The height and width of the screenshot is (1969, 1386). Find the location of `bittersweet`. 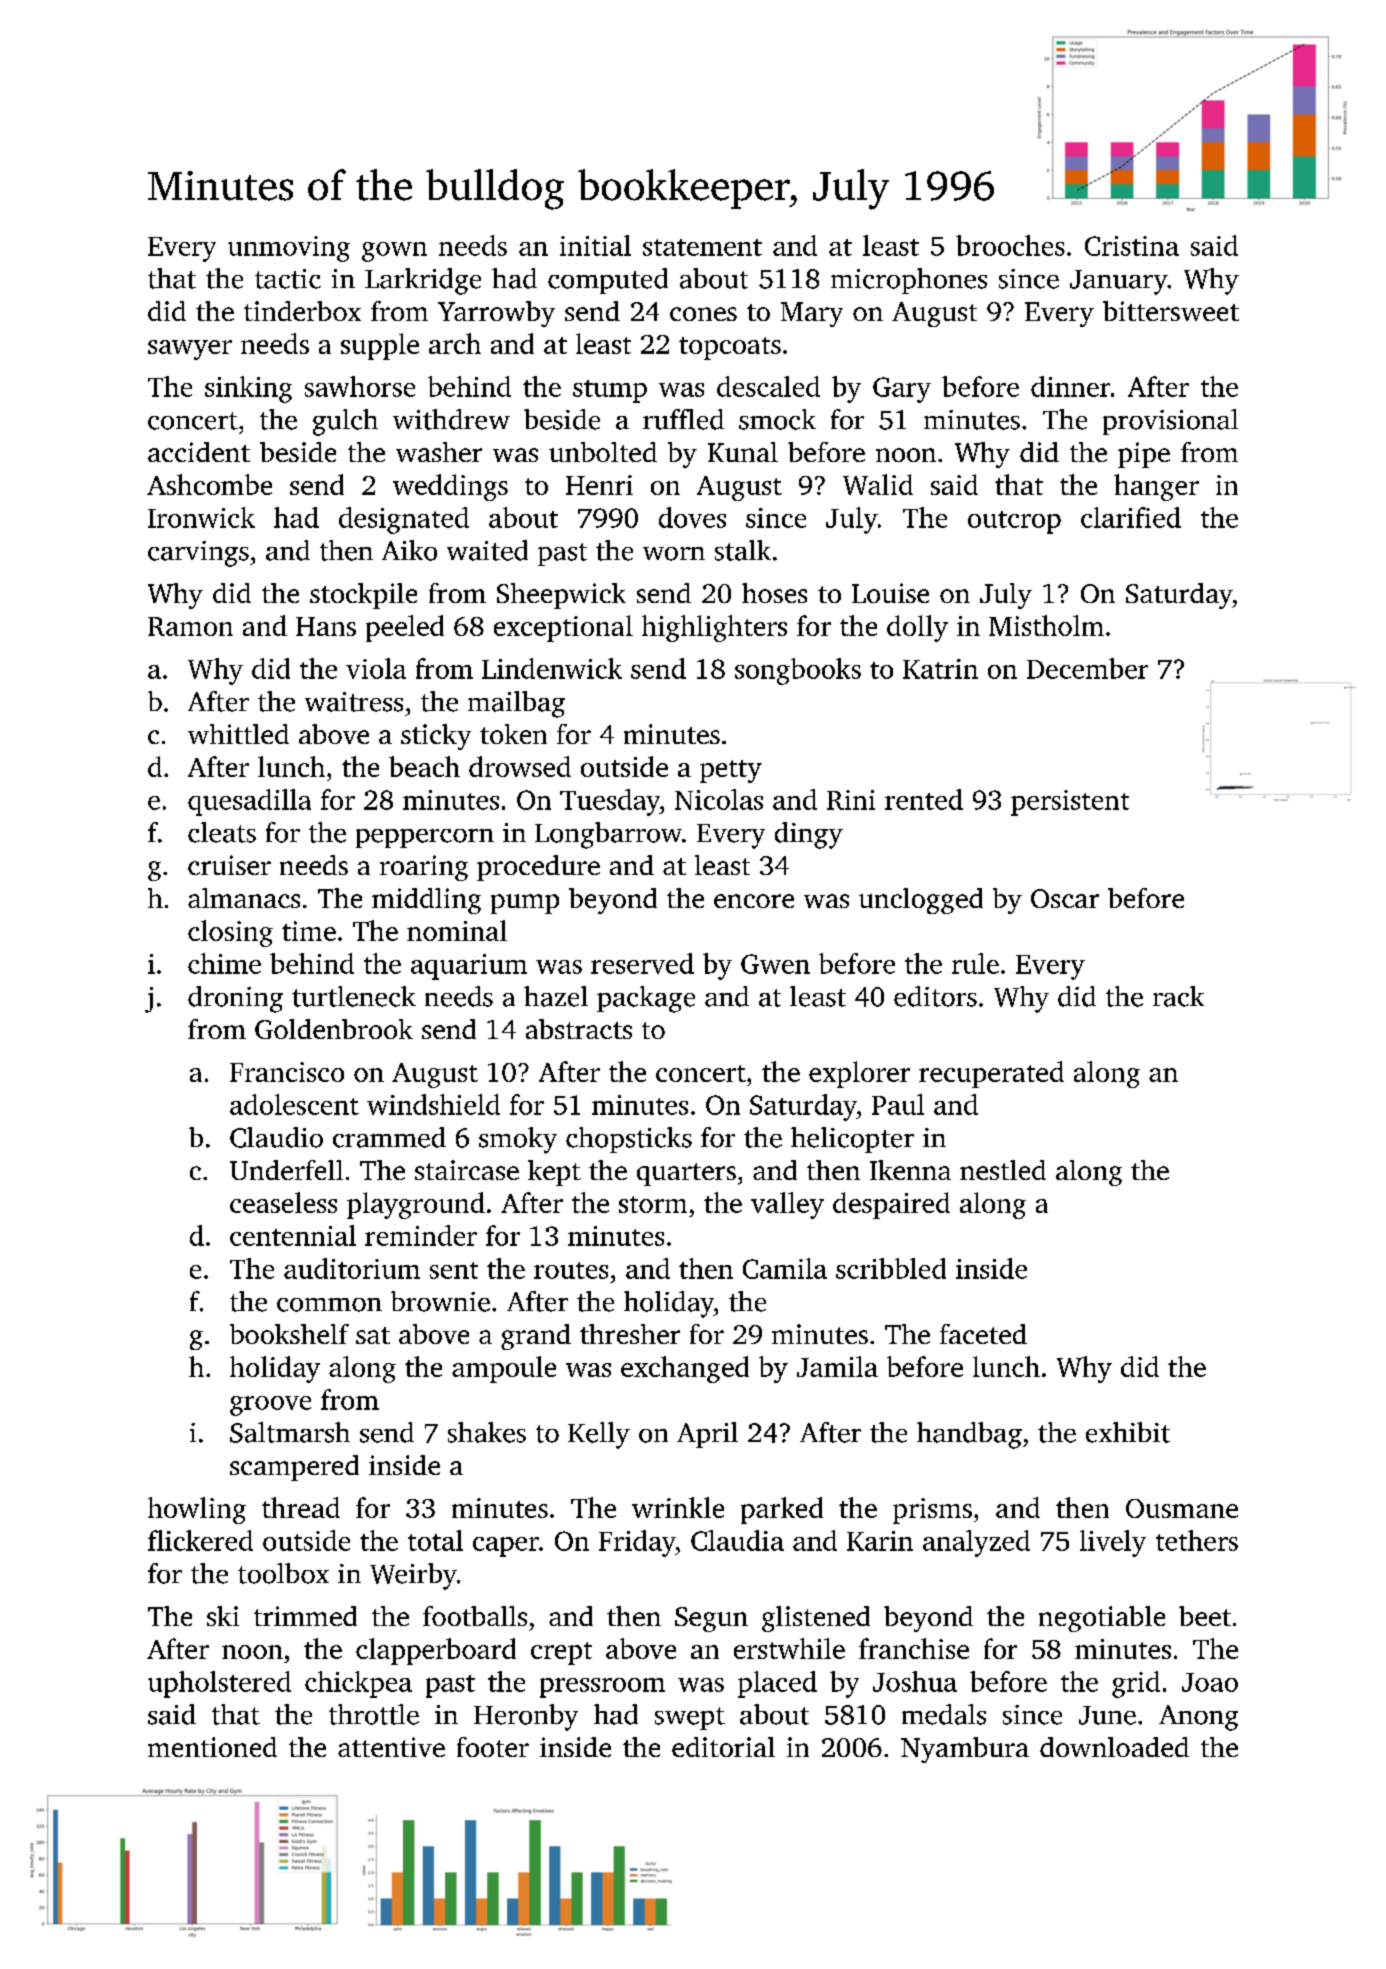

bittersweet is located at coordinates (1171, 311).
